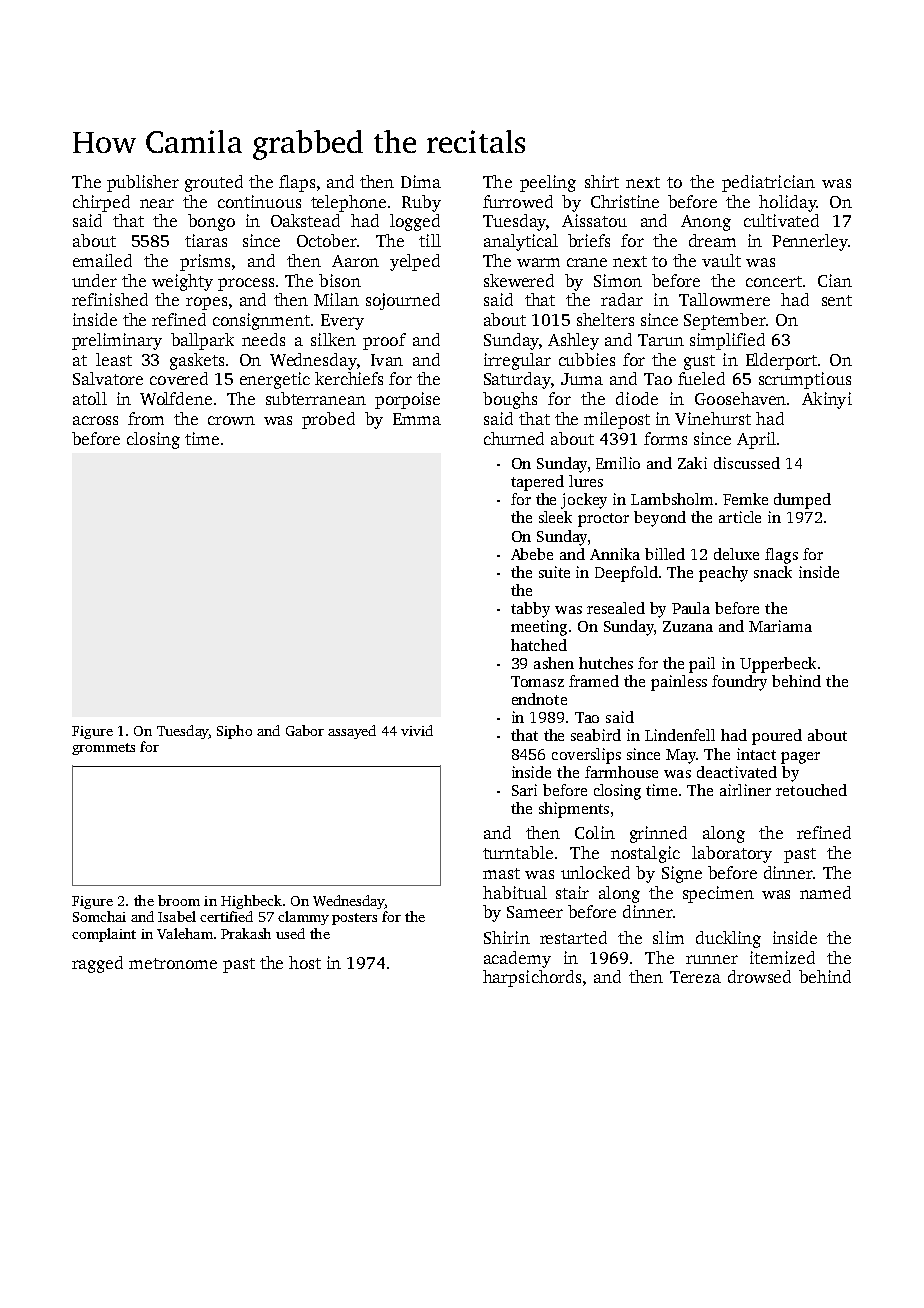 The image size is (924, 1308). Describe the element at coordinates (695, 977) in the screenshot. I see `Tereza` at that location.
